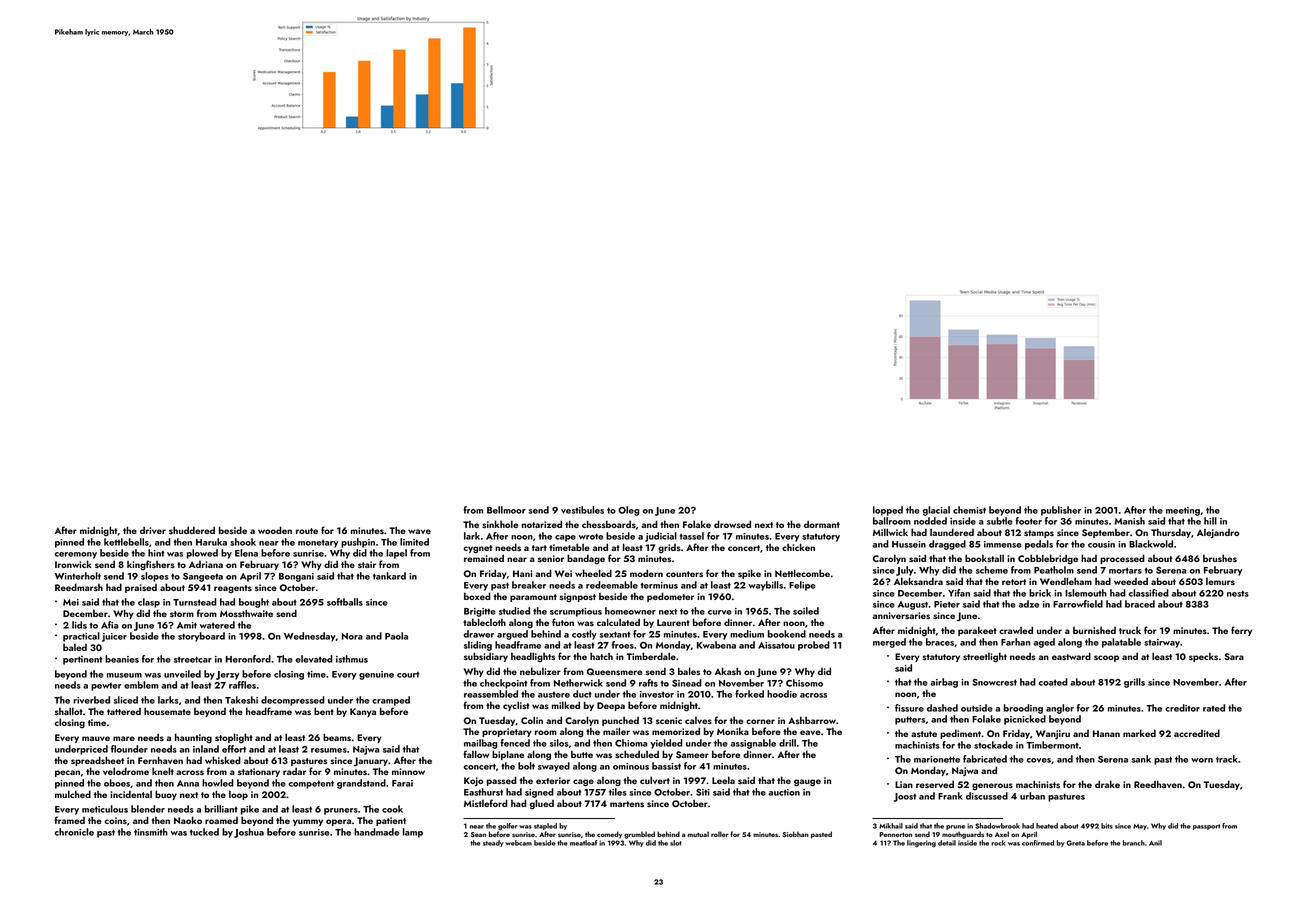 This document has height=924, width=1308. I want to click on bolt, so click(526, 766).
